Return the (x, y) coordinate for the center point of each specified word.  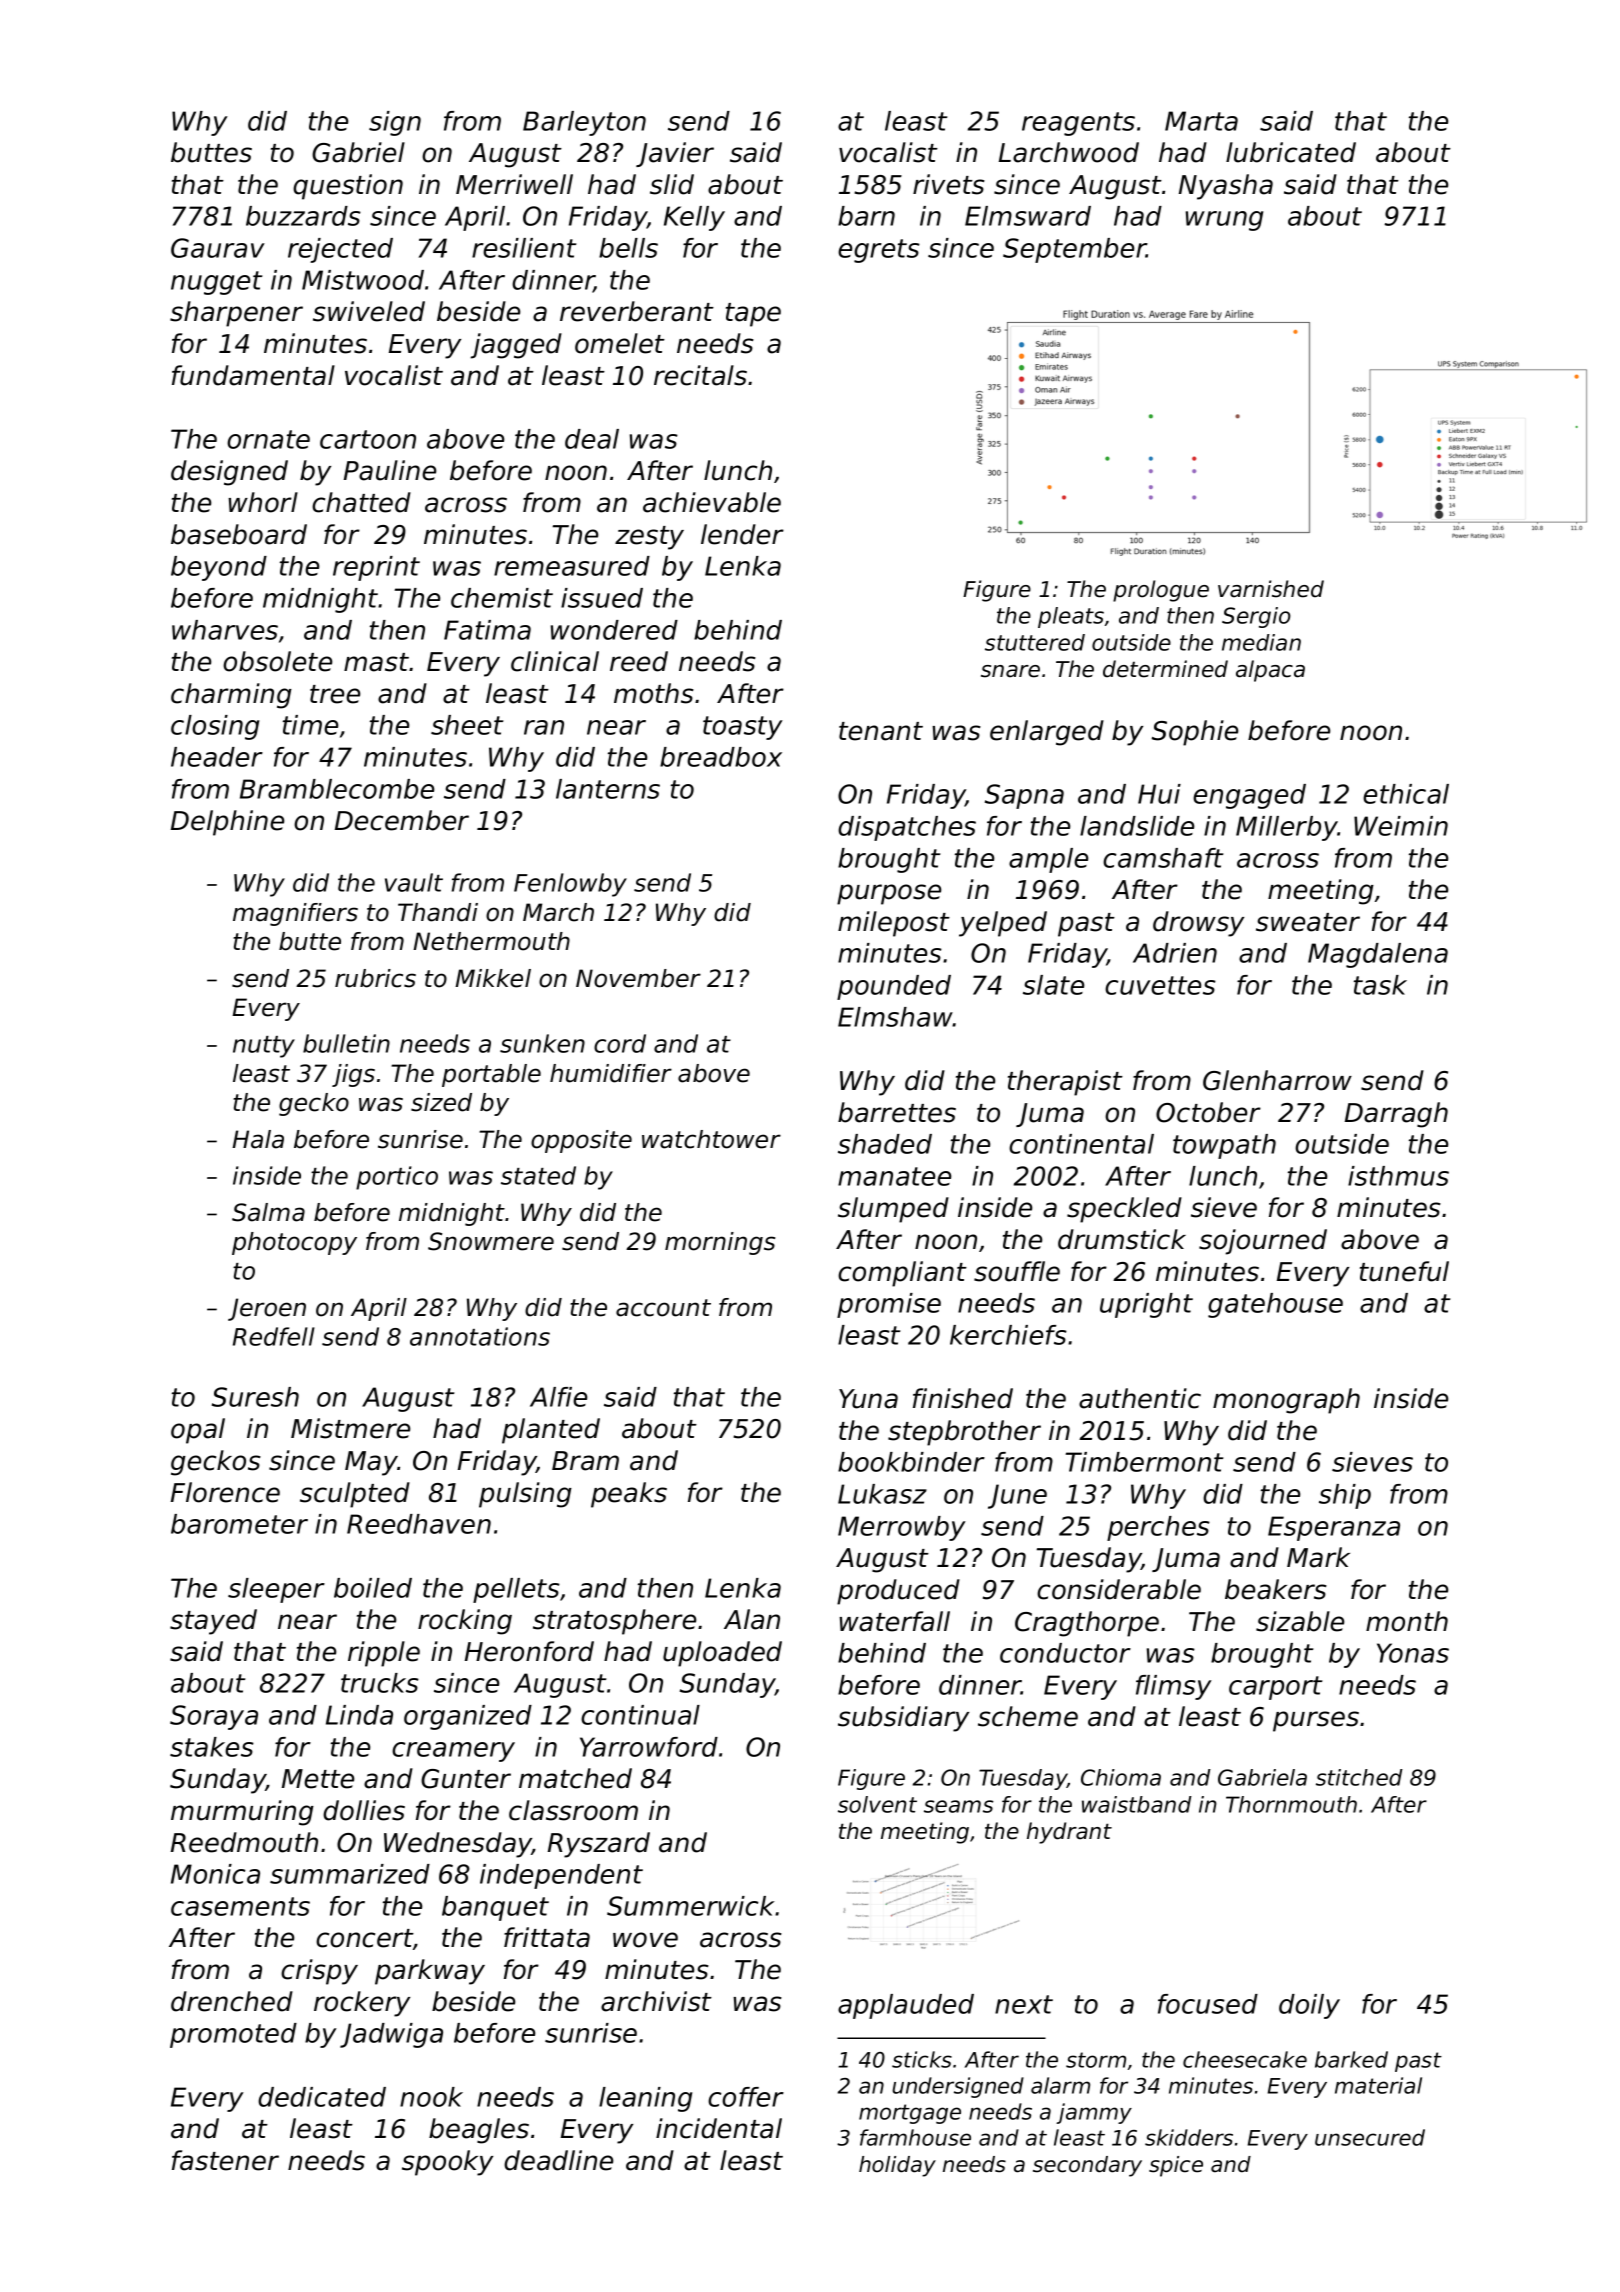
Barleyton (584, 123)
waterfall (894, 1621)
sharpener (236, 314)
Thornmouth (1291, 1804)
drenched (232, 2001)
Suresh (255, 1397)
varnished (1271, 589)
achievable (712, 502)
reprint (376, 568)
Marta (1201, 121)
